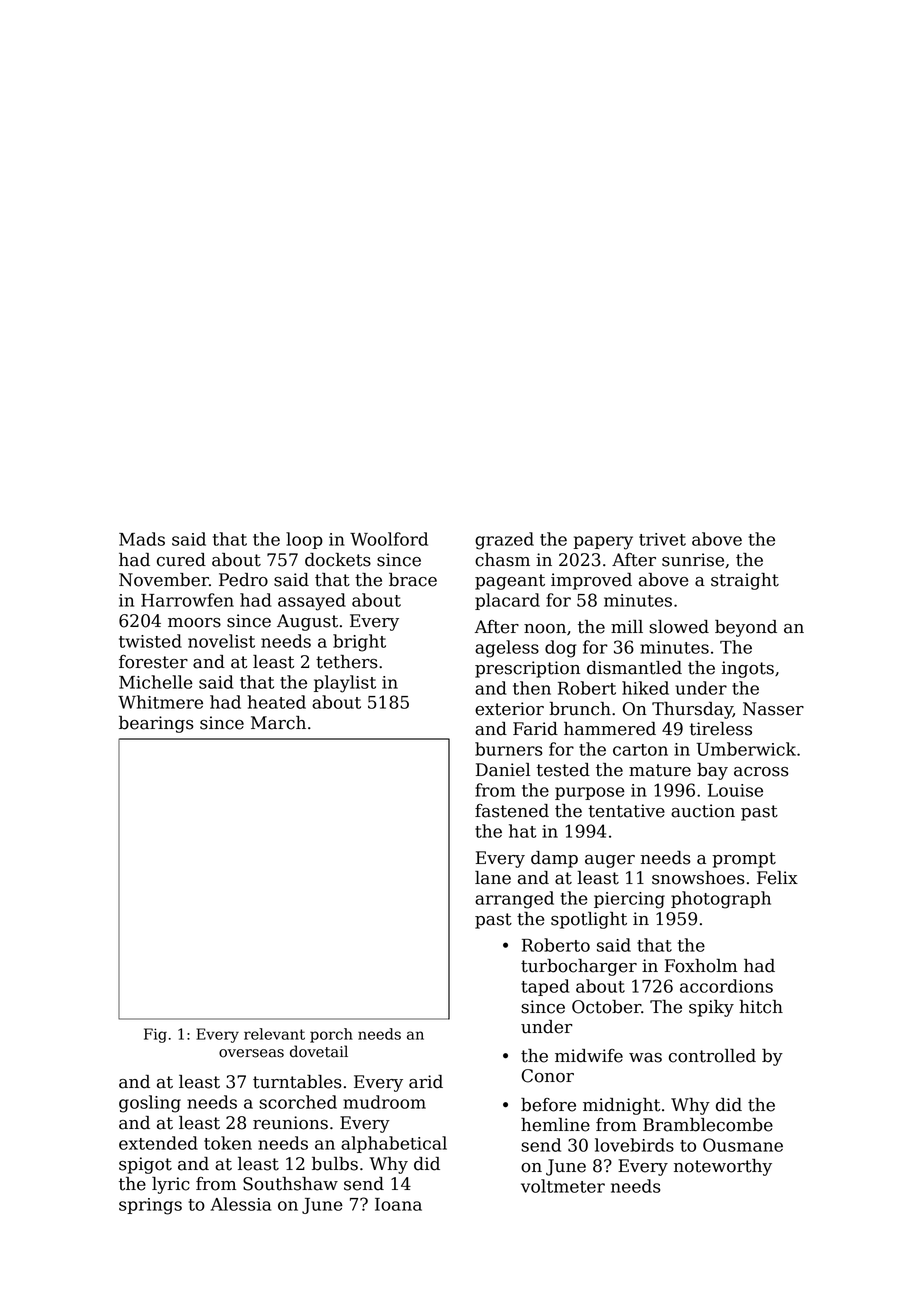  What do you see at coordinates (723, 1167) in the image?
I see `noteworthy` at bounding box center [723, 1167].
